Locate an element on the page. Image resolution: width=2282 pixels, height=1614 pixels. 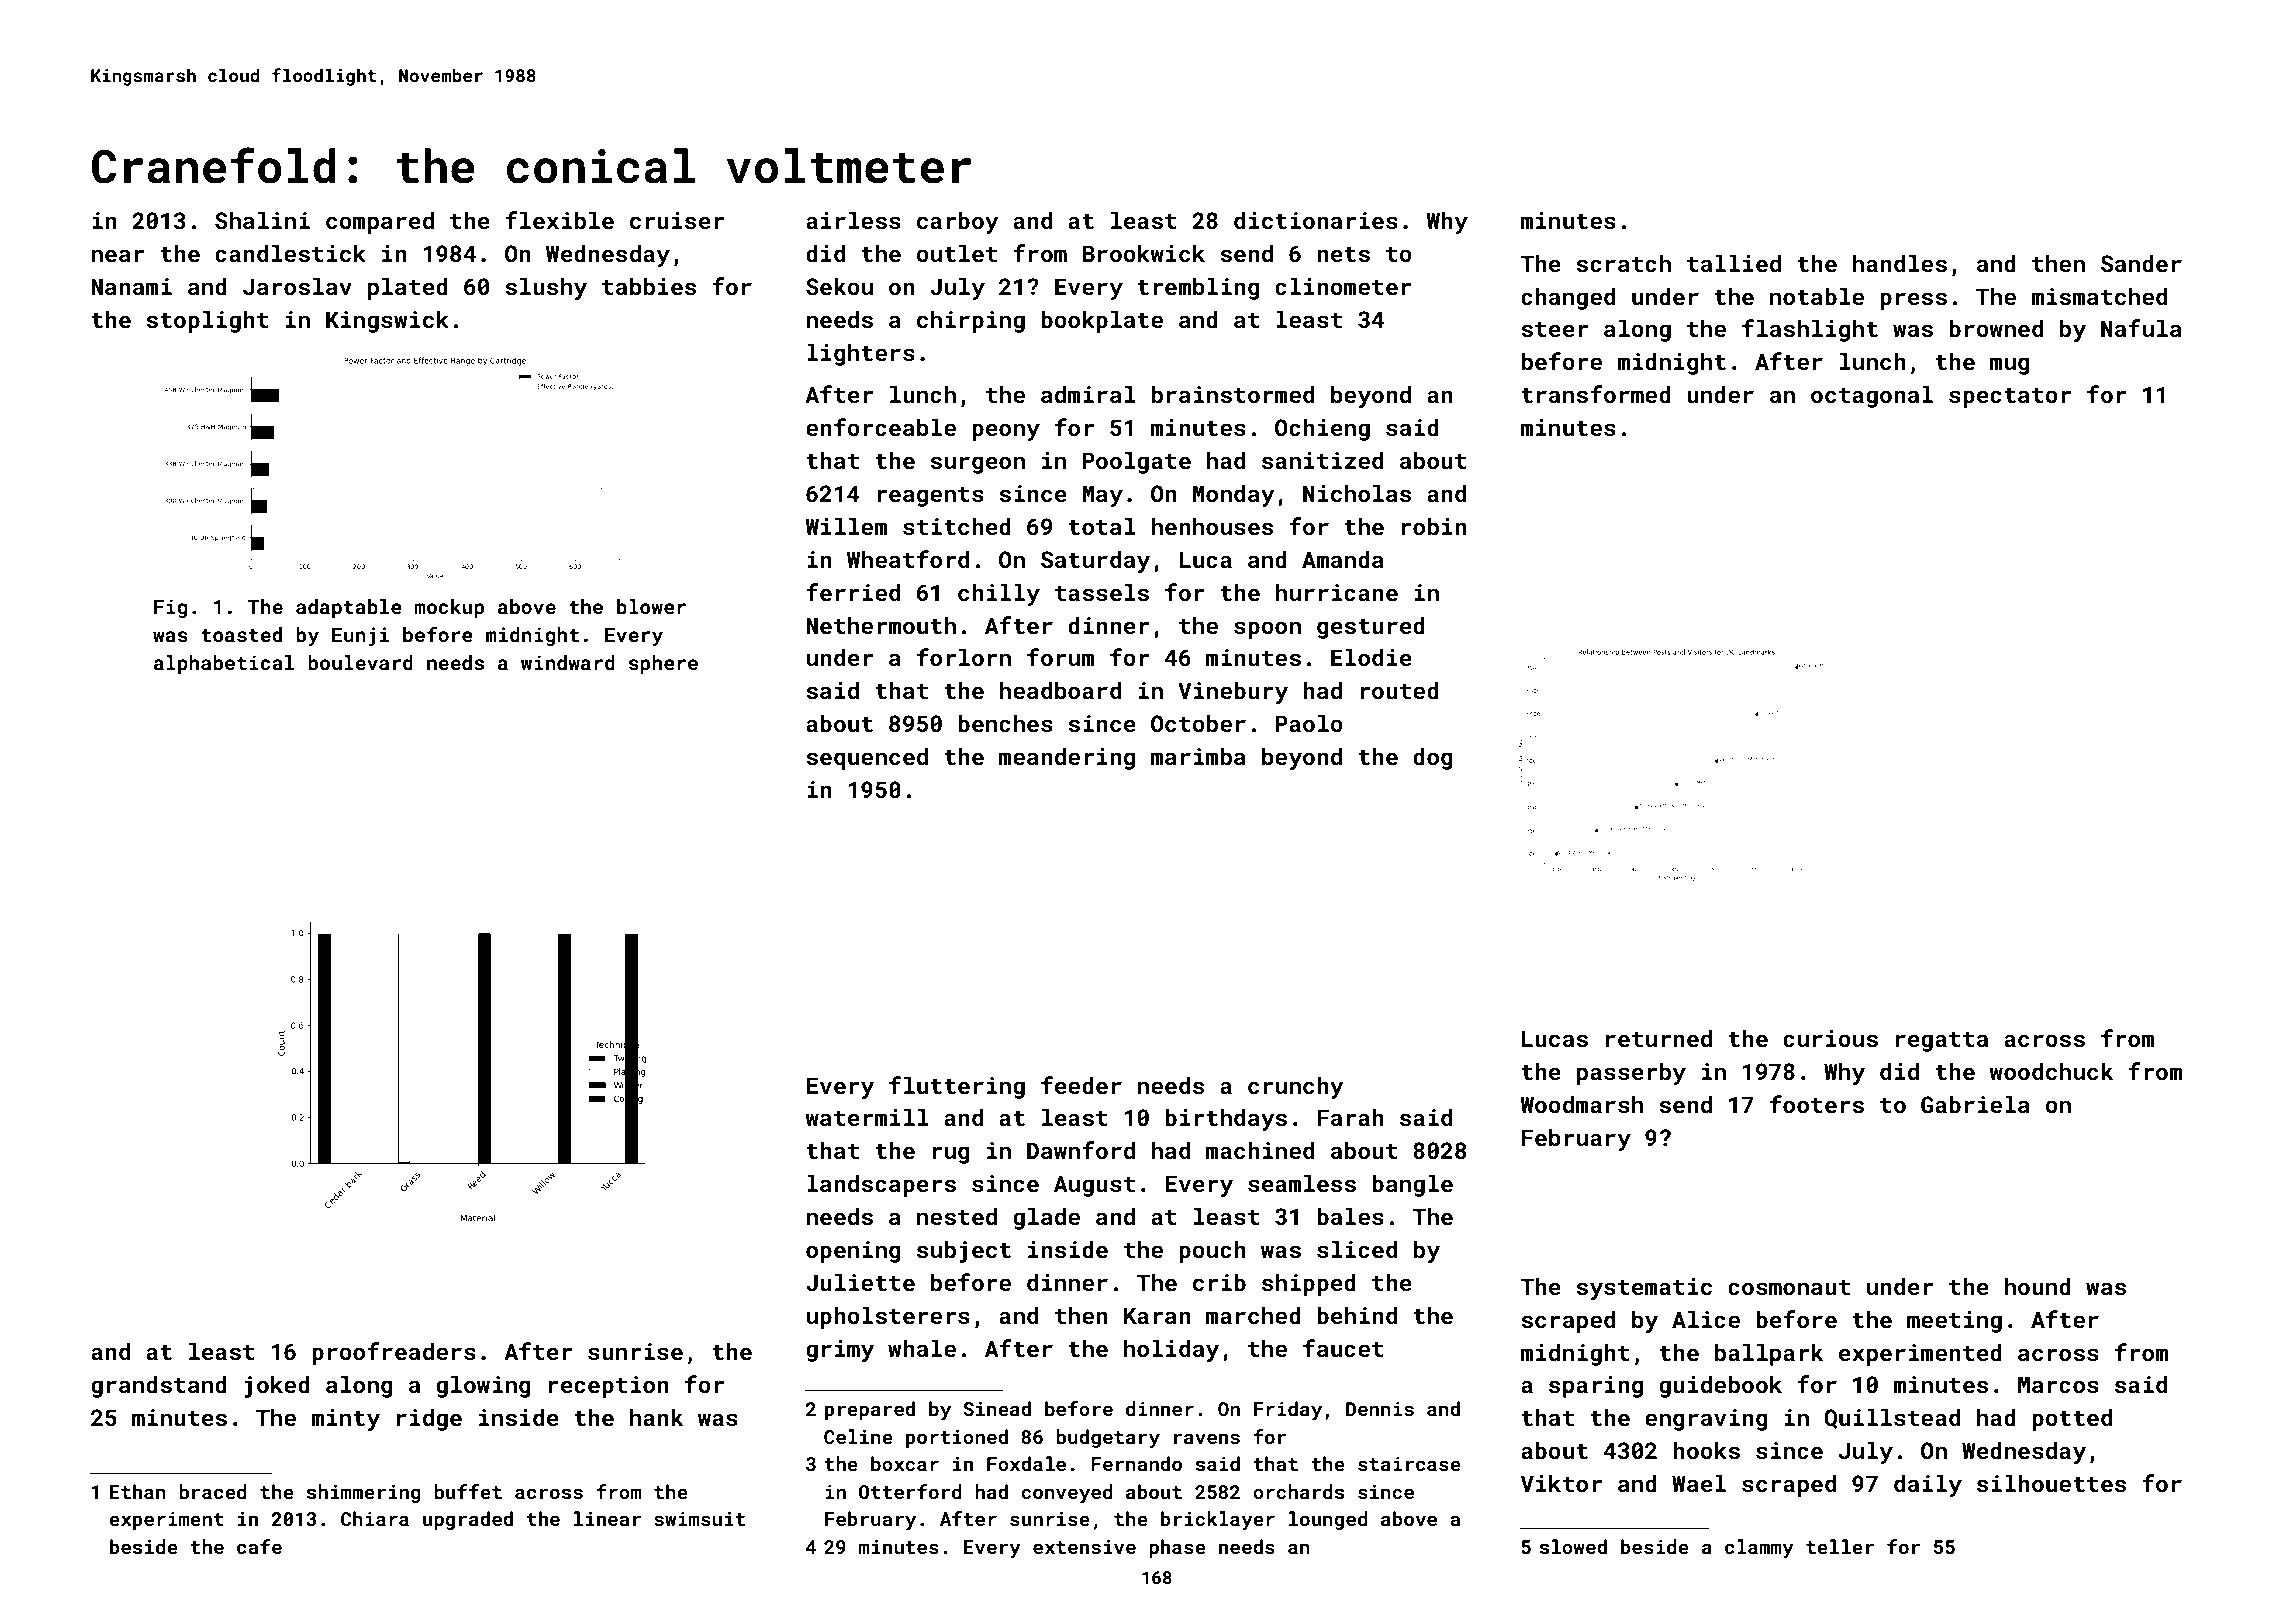
Sander is located at coordinates (2141, 263).
